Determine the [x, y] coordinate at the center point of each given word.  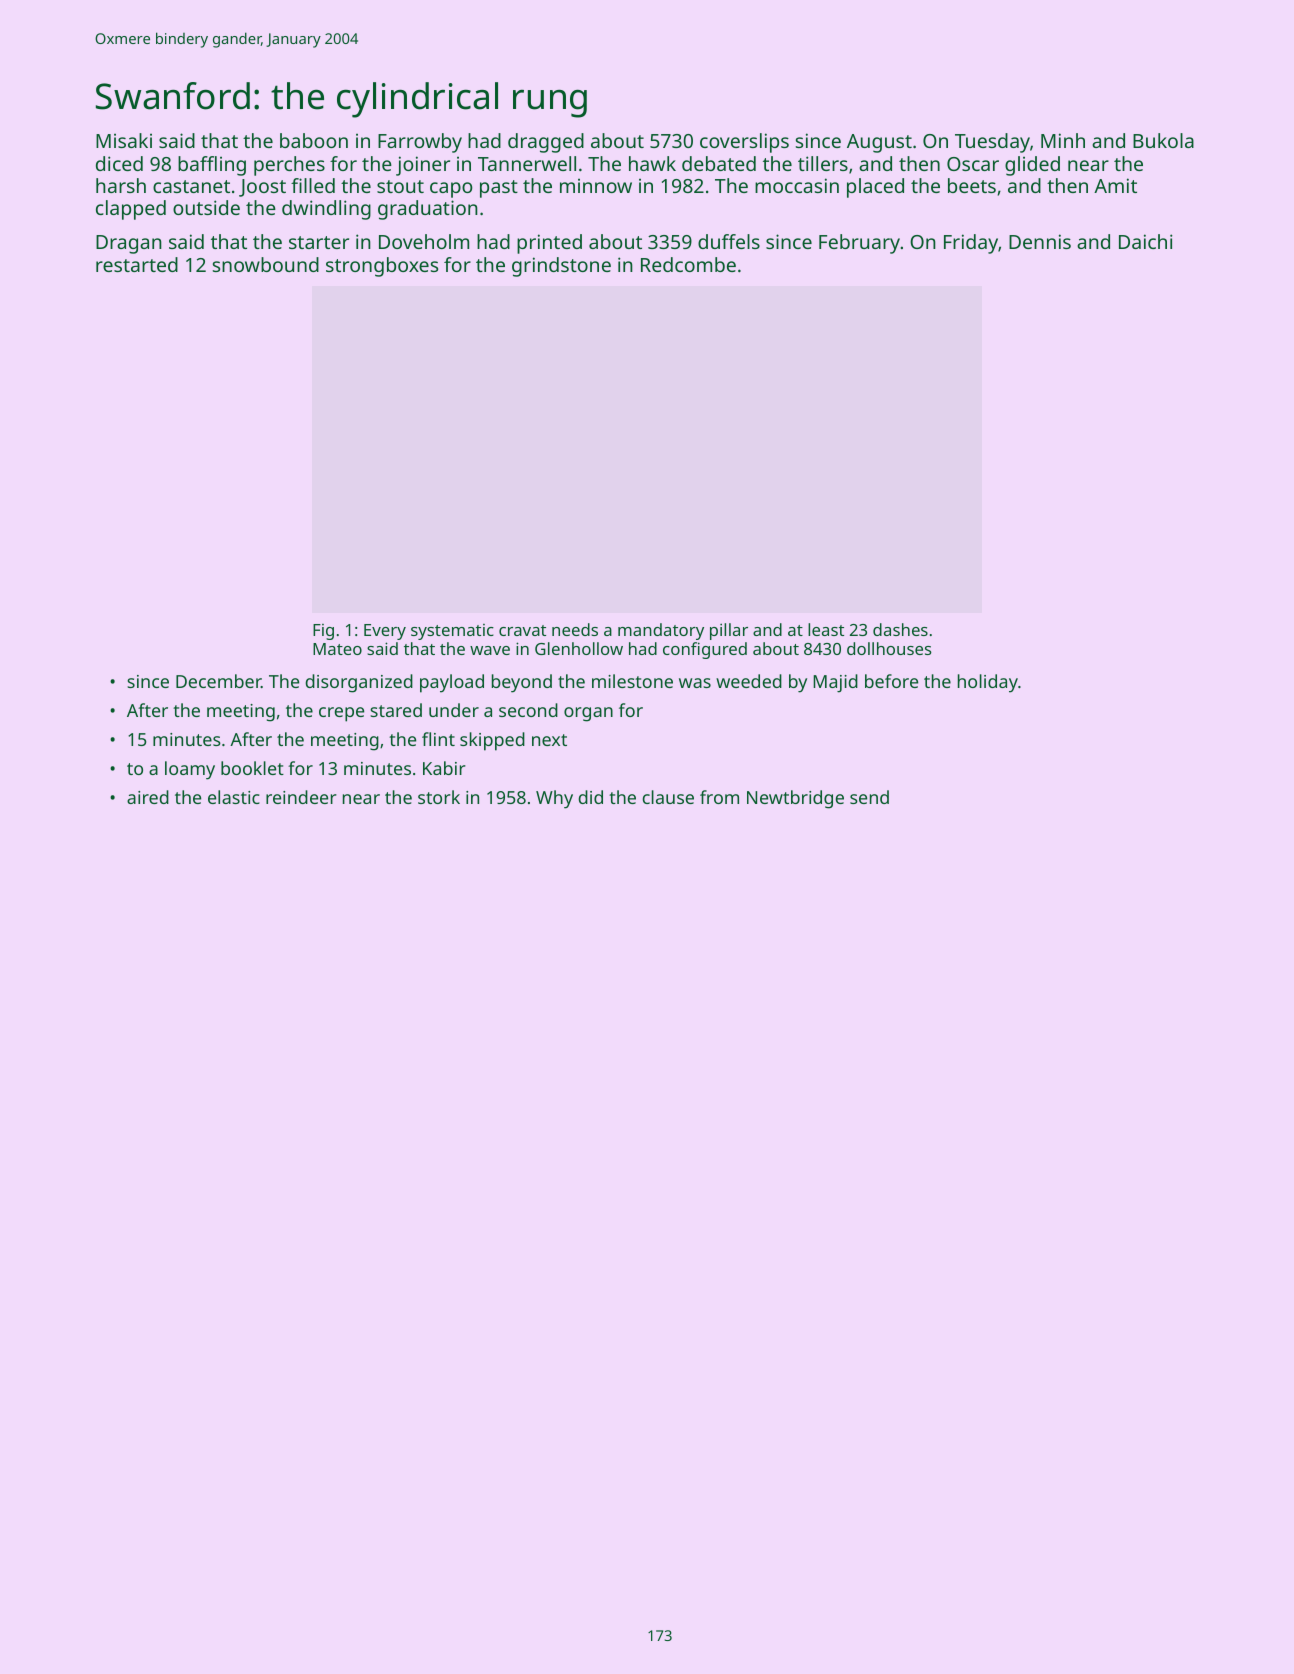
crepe [341, 714]
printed [549, 244]
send [869, 797]
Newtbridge [795, 799]
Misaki [124, 140]
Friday [971, 244]
